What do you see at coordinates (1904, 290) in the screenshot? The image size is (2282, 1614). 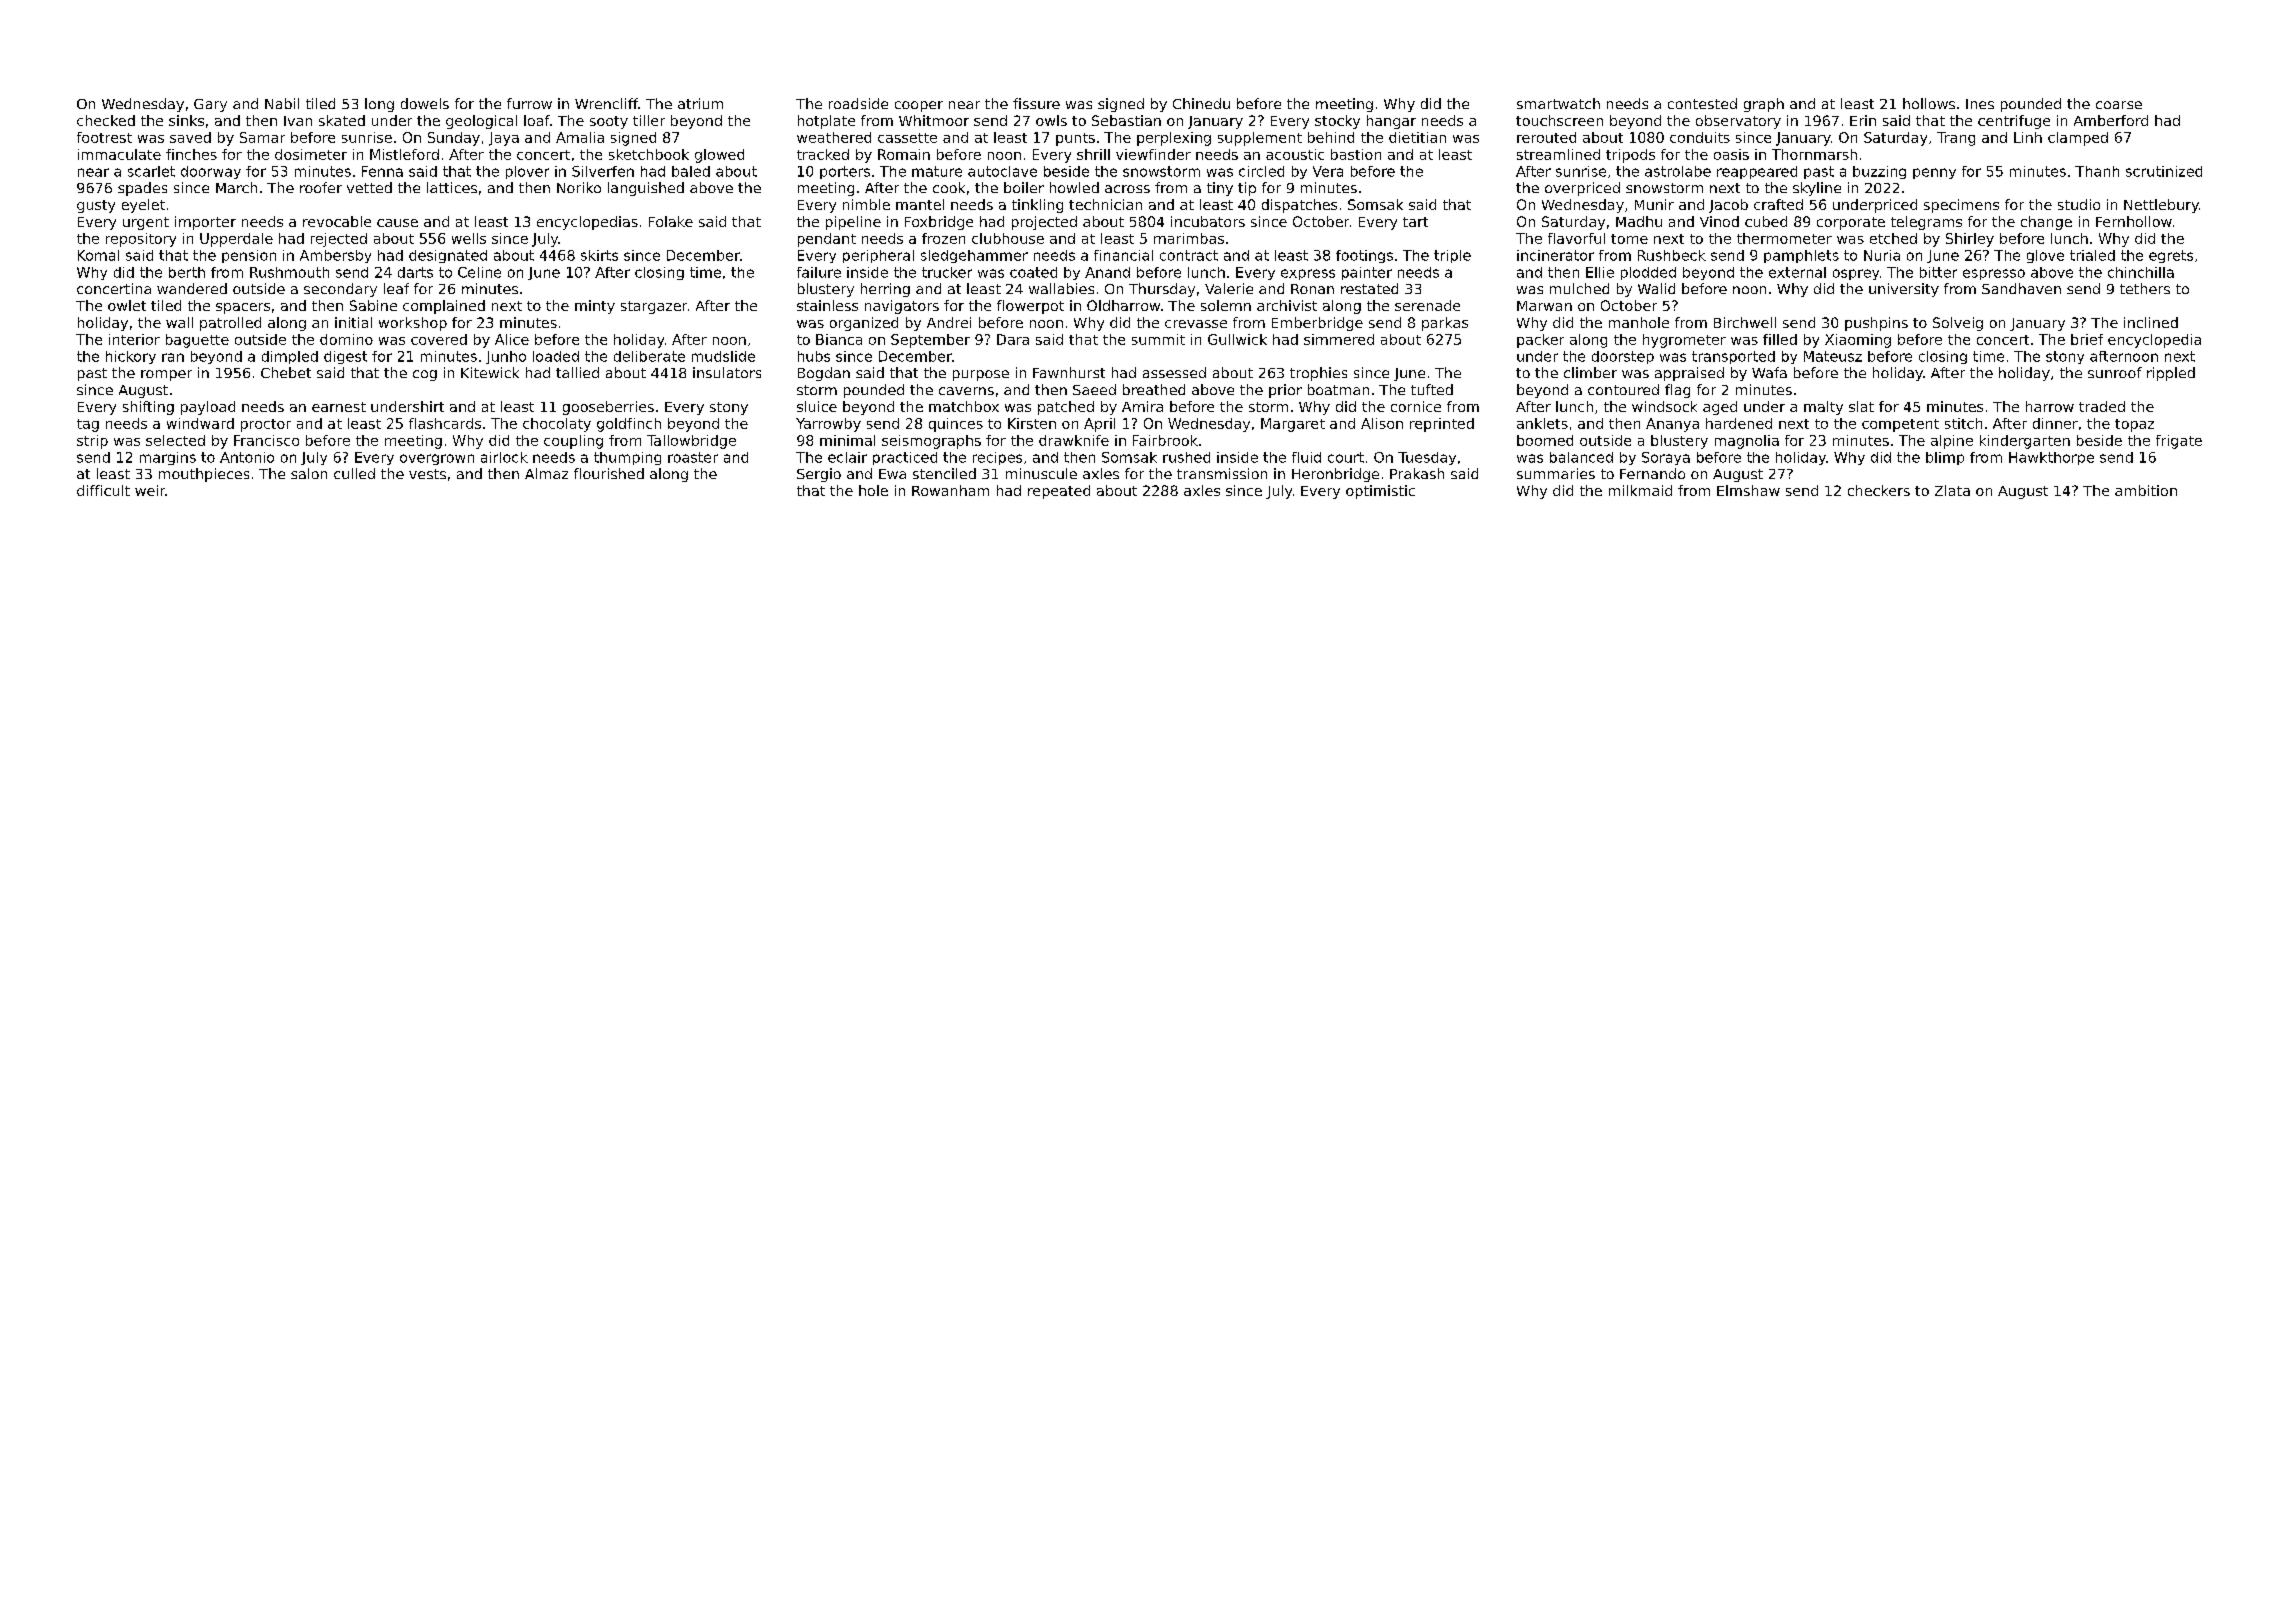 I see `university` at bounding box center [1904, 290].
